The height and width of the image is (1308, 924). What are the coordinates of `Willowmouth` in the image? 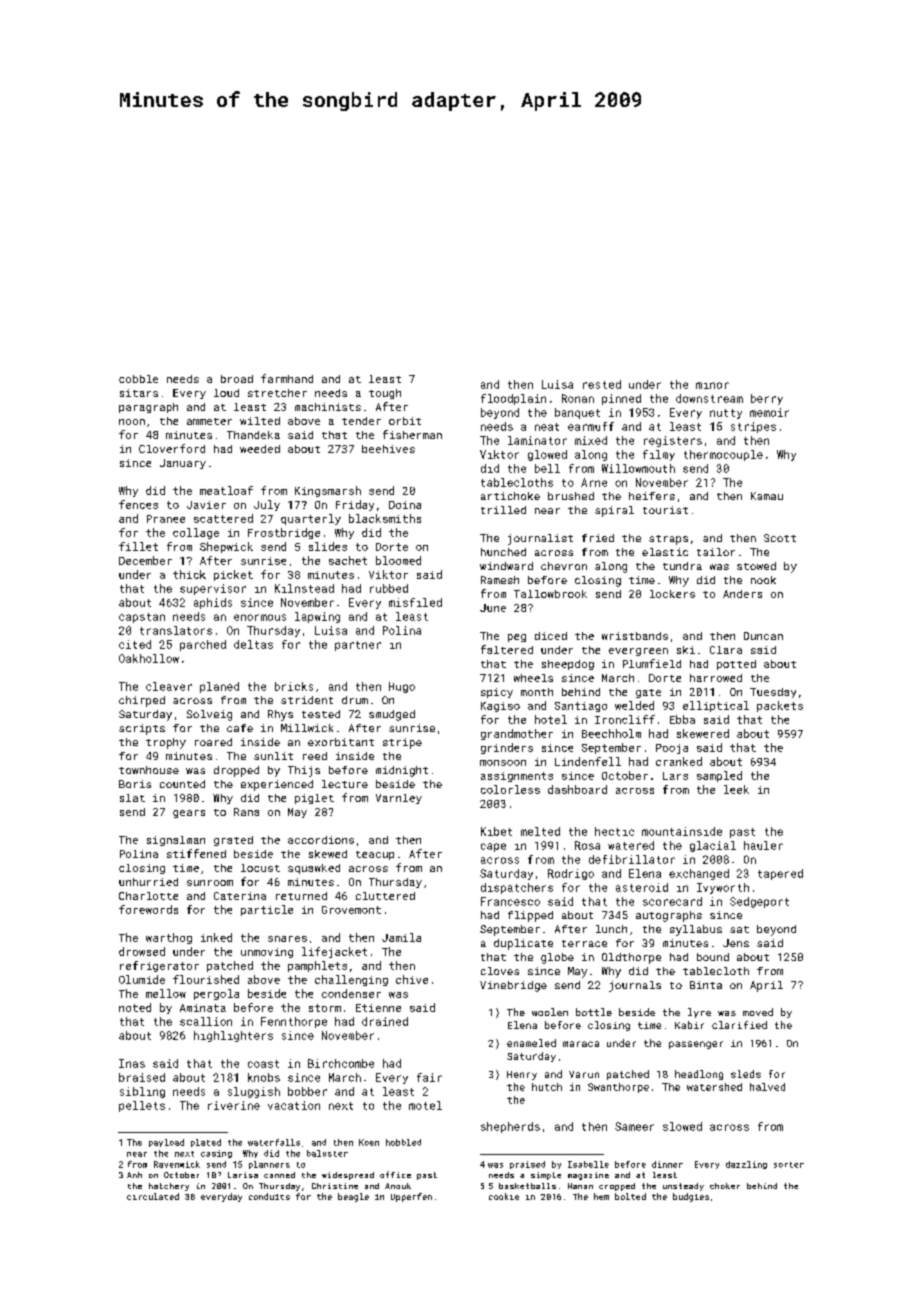 It's located at (638, 468).
